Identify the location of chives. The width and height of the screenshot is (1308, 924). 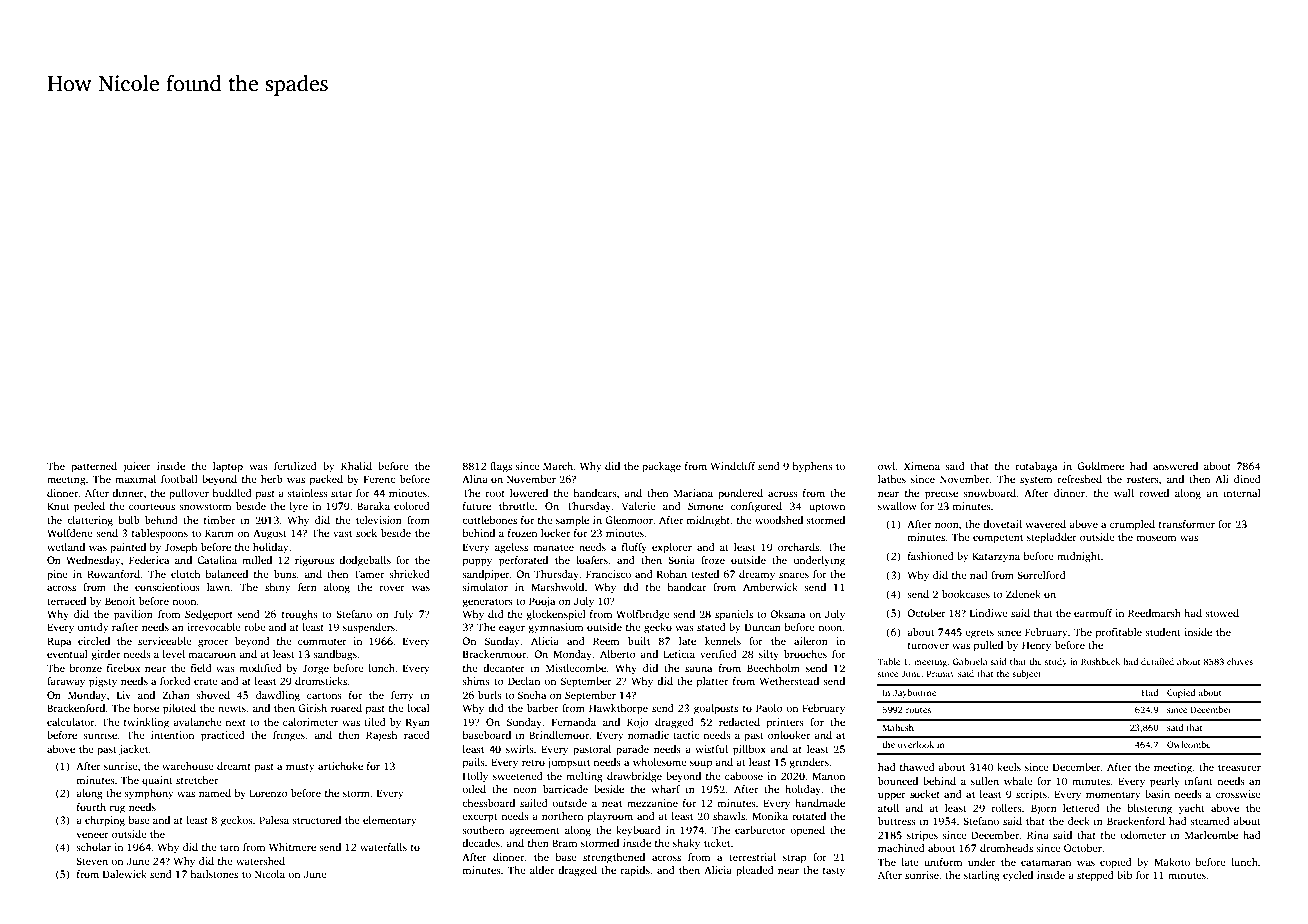
(1240, 661).
